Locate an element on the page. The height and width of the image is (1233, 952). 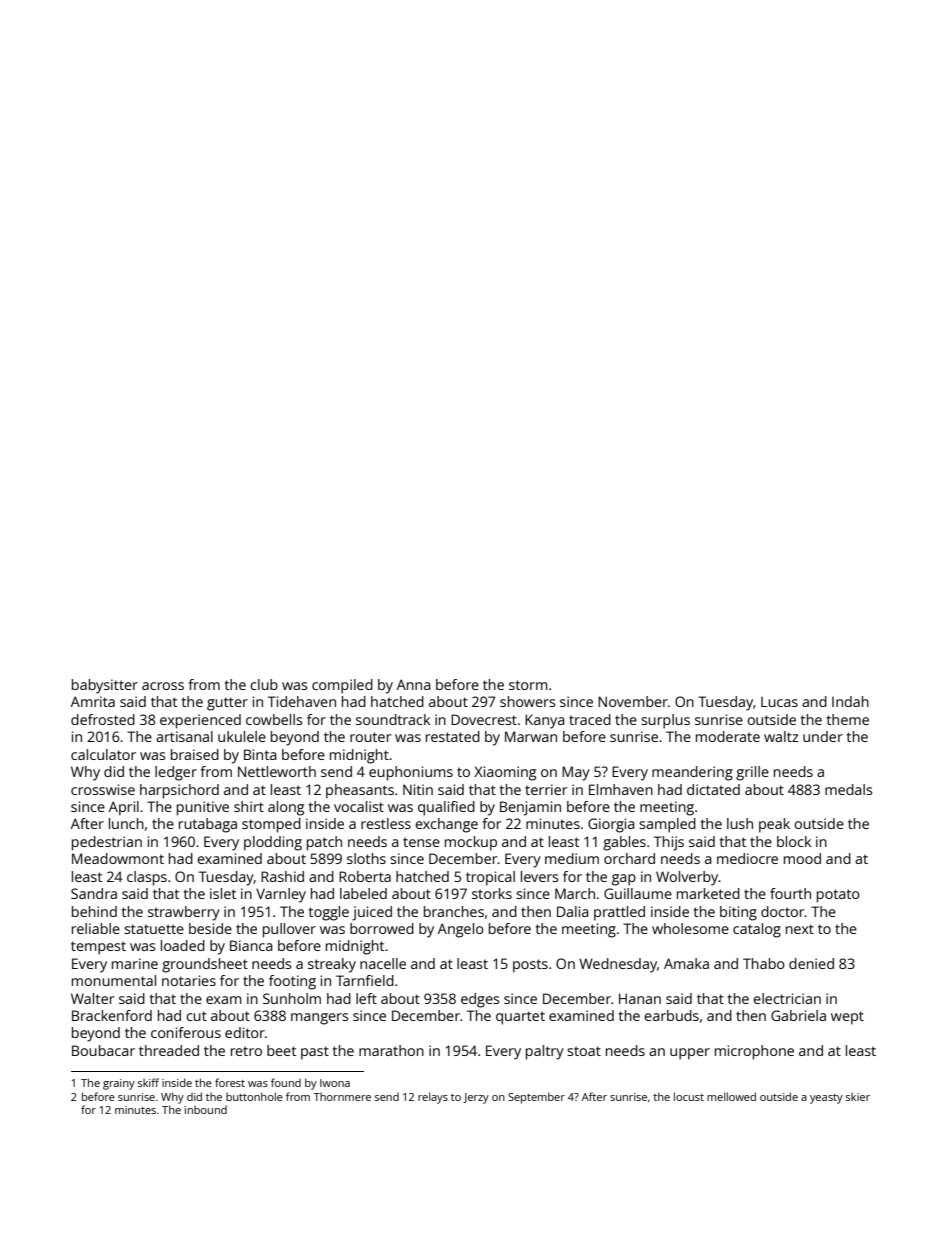
clasps is located at coordinates (147, 878).
